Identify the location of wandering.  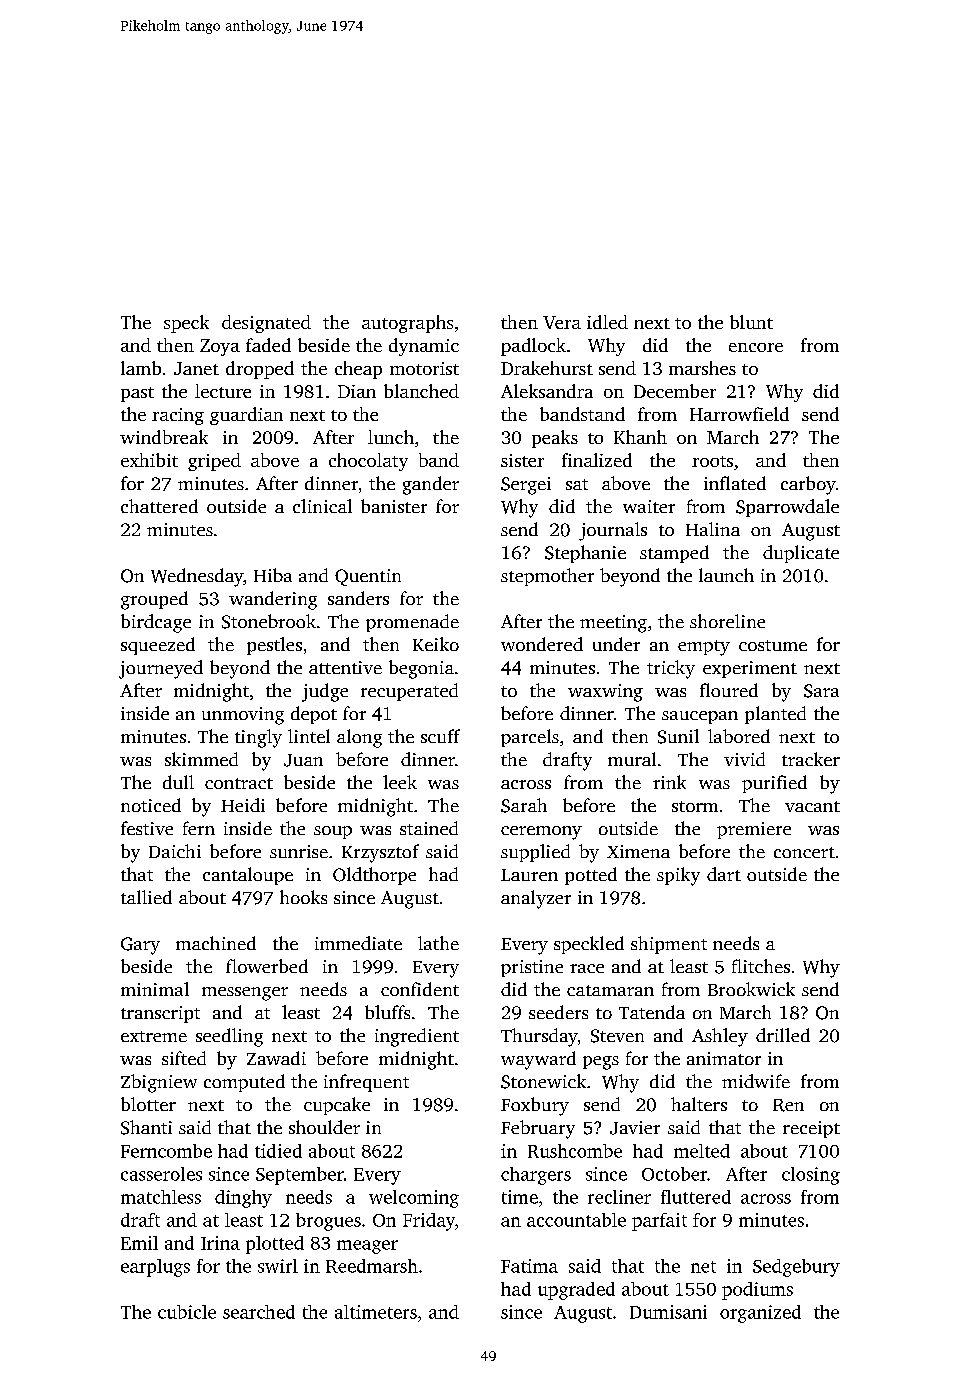
(273, 600).
